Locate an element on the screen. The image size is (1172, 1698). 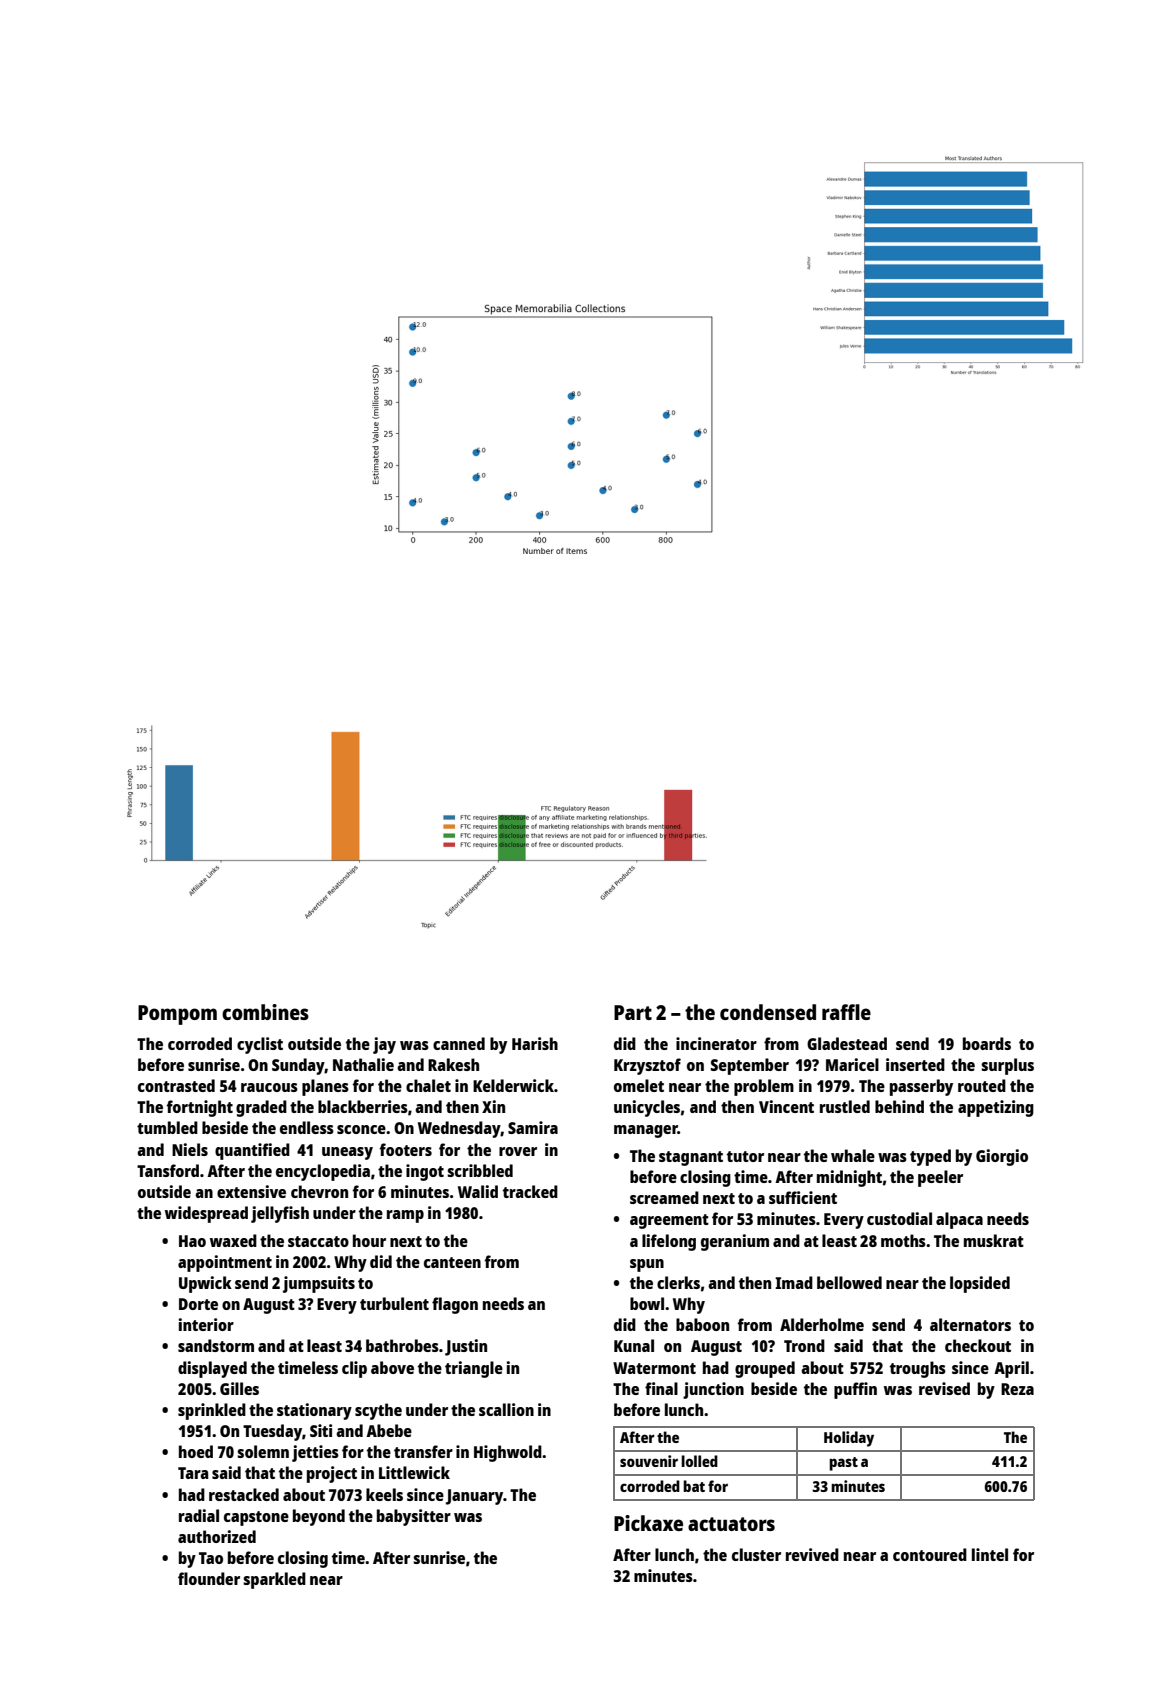
Giorgio is located at coordinates (1002, 1157).
